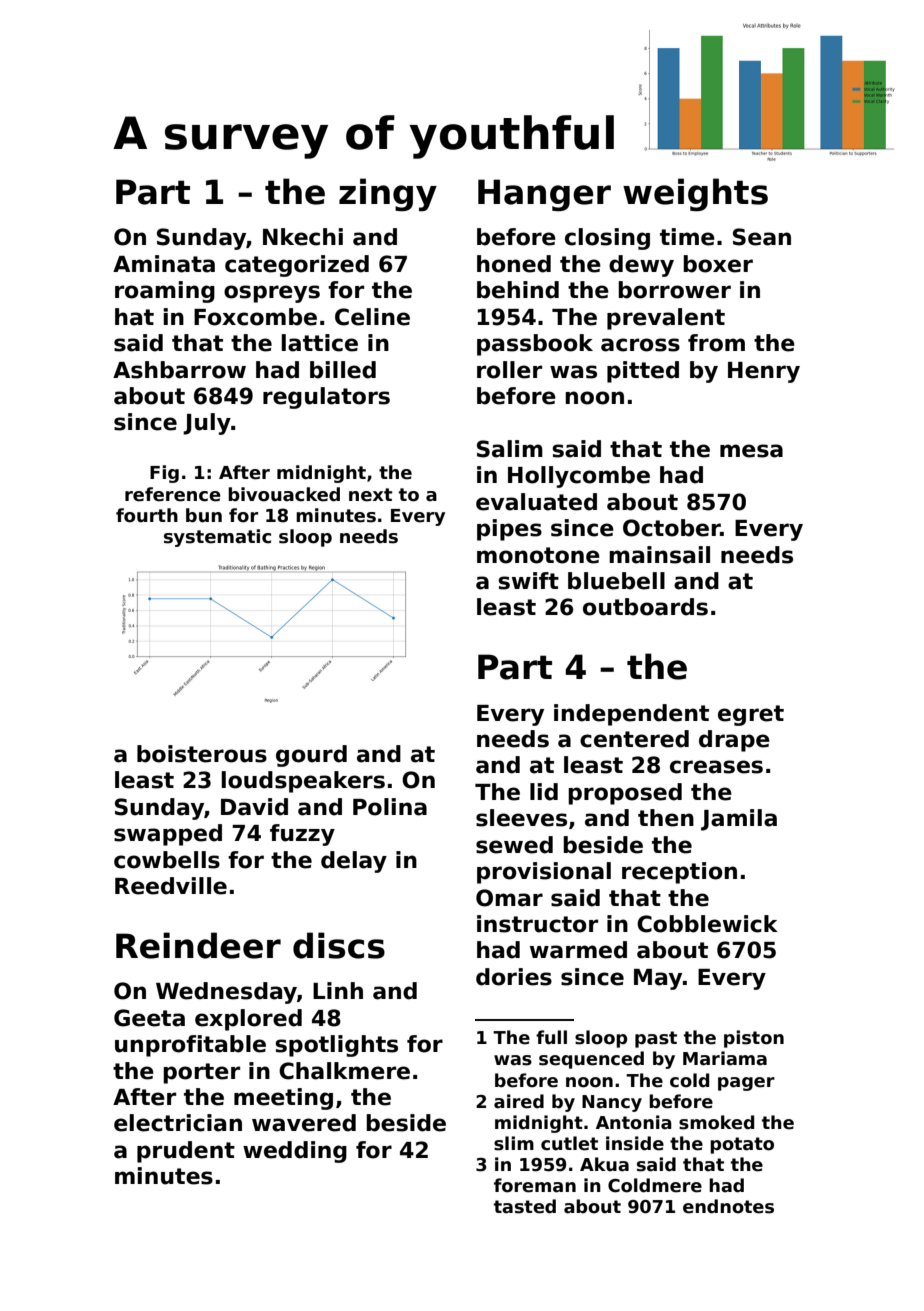 The height and width of the screenshot is (1311, 924). I want to click on reference, so click(173, 494).
